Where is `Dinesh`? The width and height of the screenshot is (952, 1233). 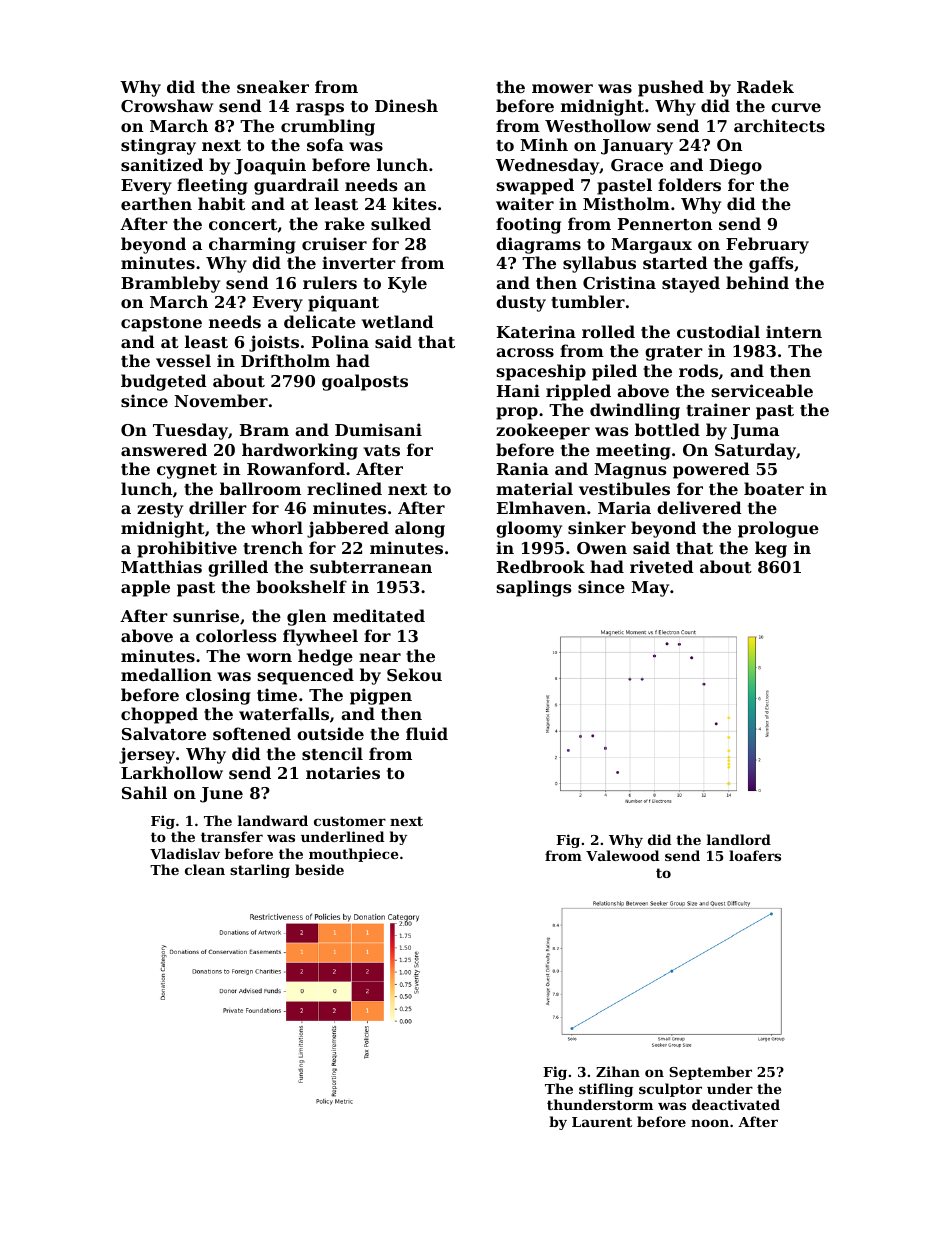
Dinesh is located at coordinates (406, 105).
